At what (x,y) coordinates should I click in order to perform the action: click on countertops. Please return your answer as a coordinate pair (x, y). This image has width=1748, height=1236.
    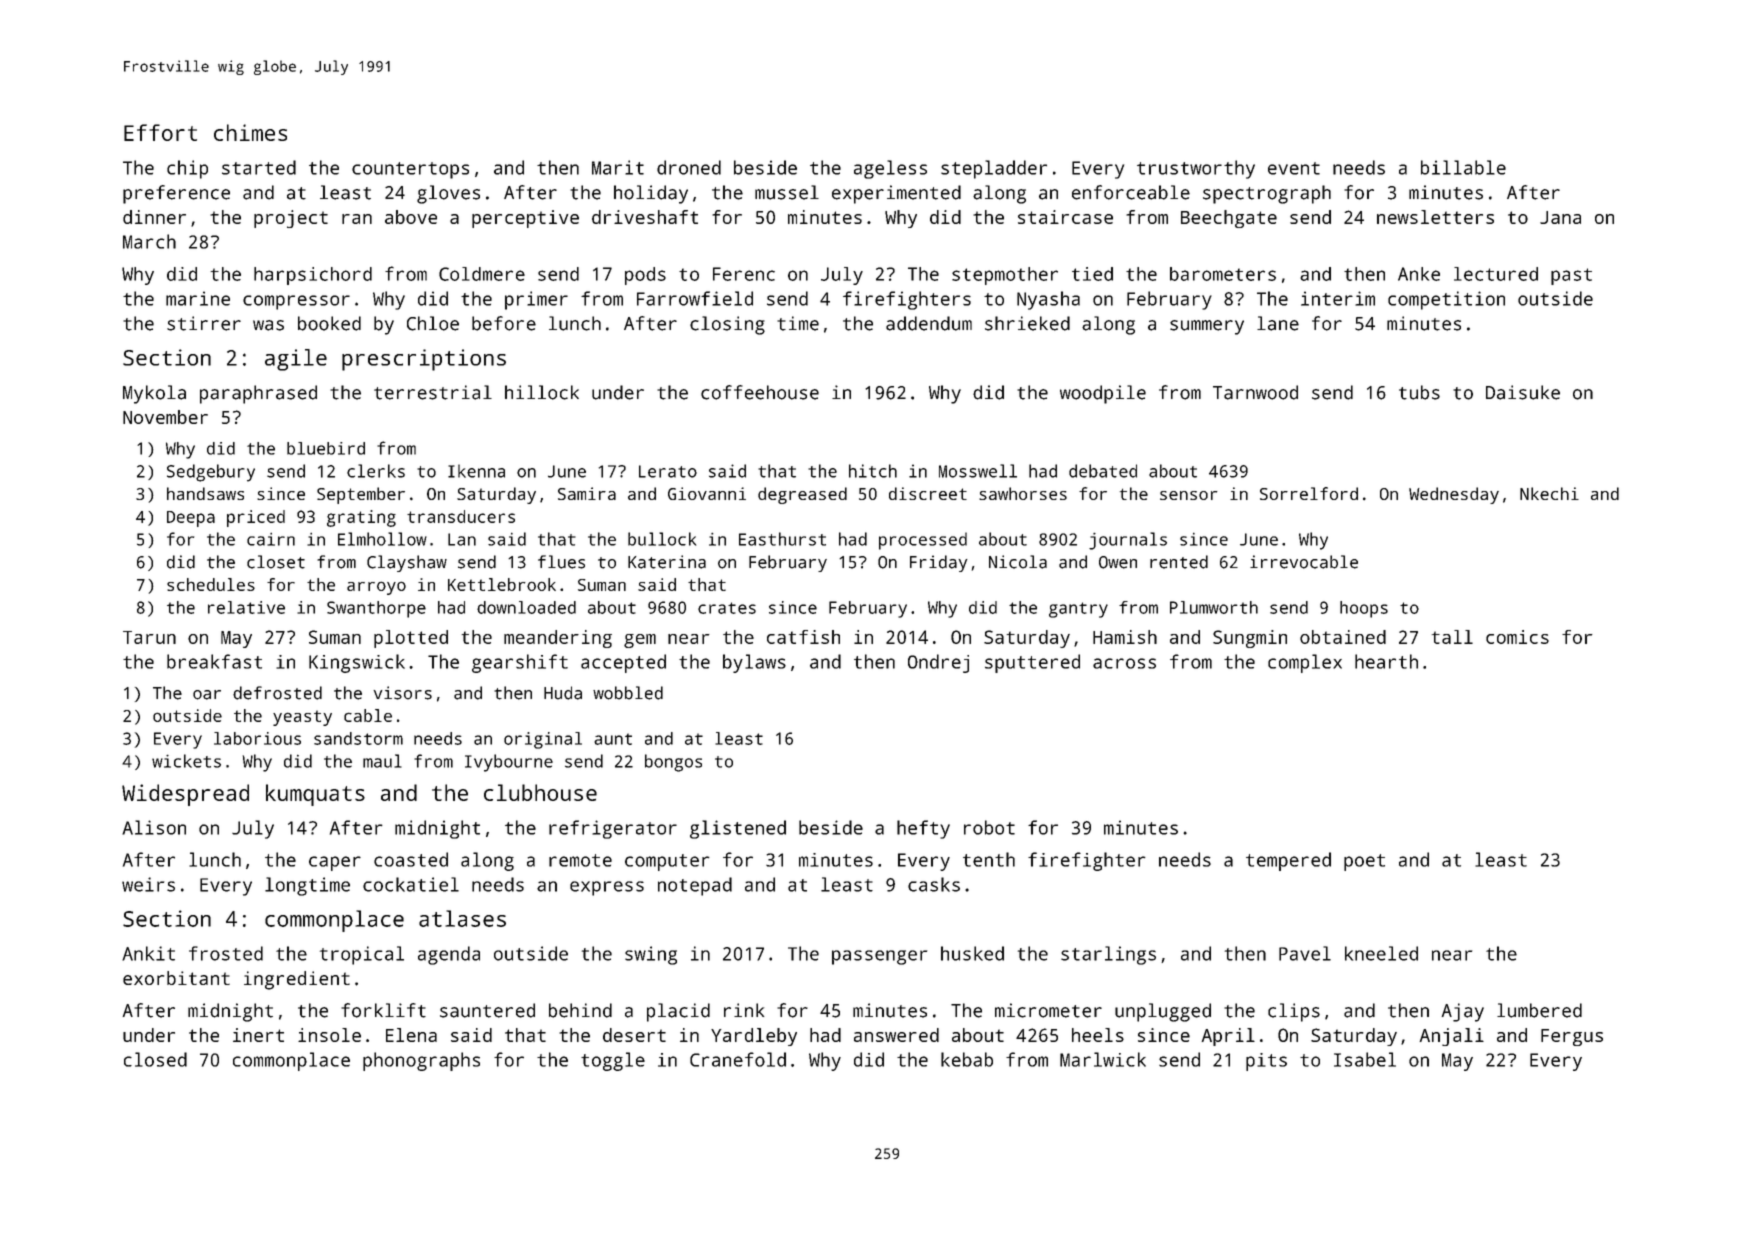
    Looking at the image, I should click on (410, 170).
